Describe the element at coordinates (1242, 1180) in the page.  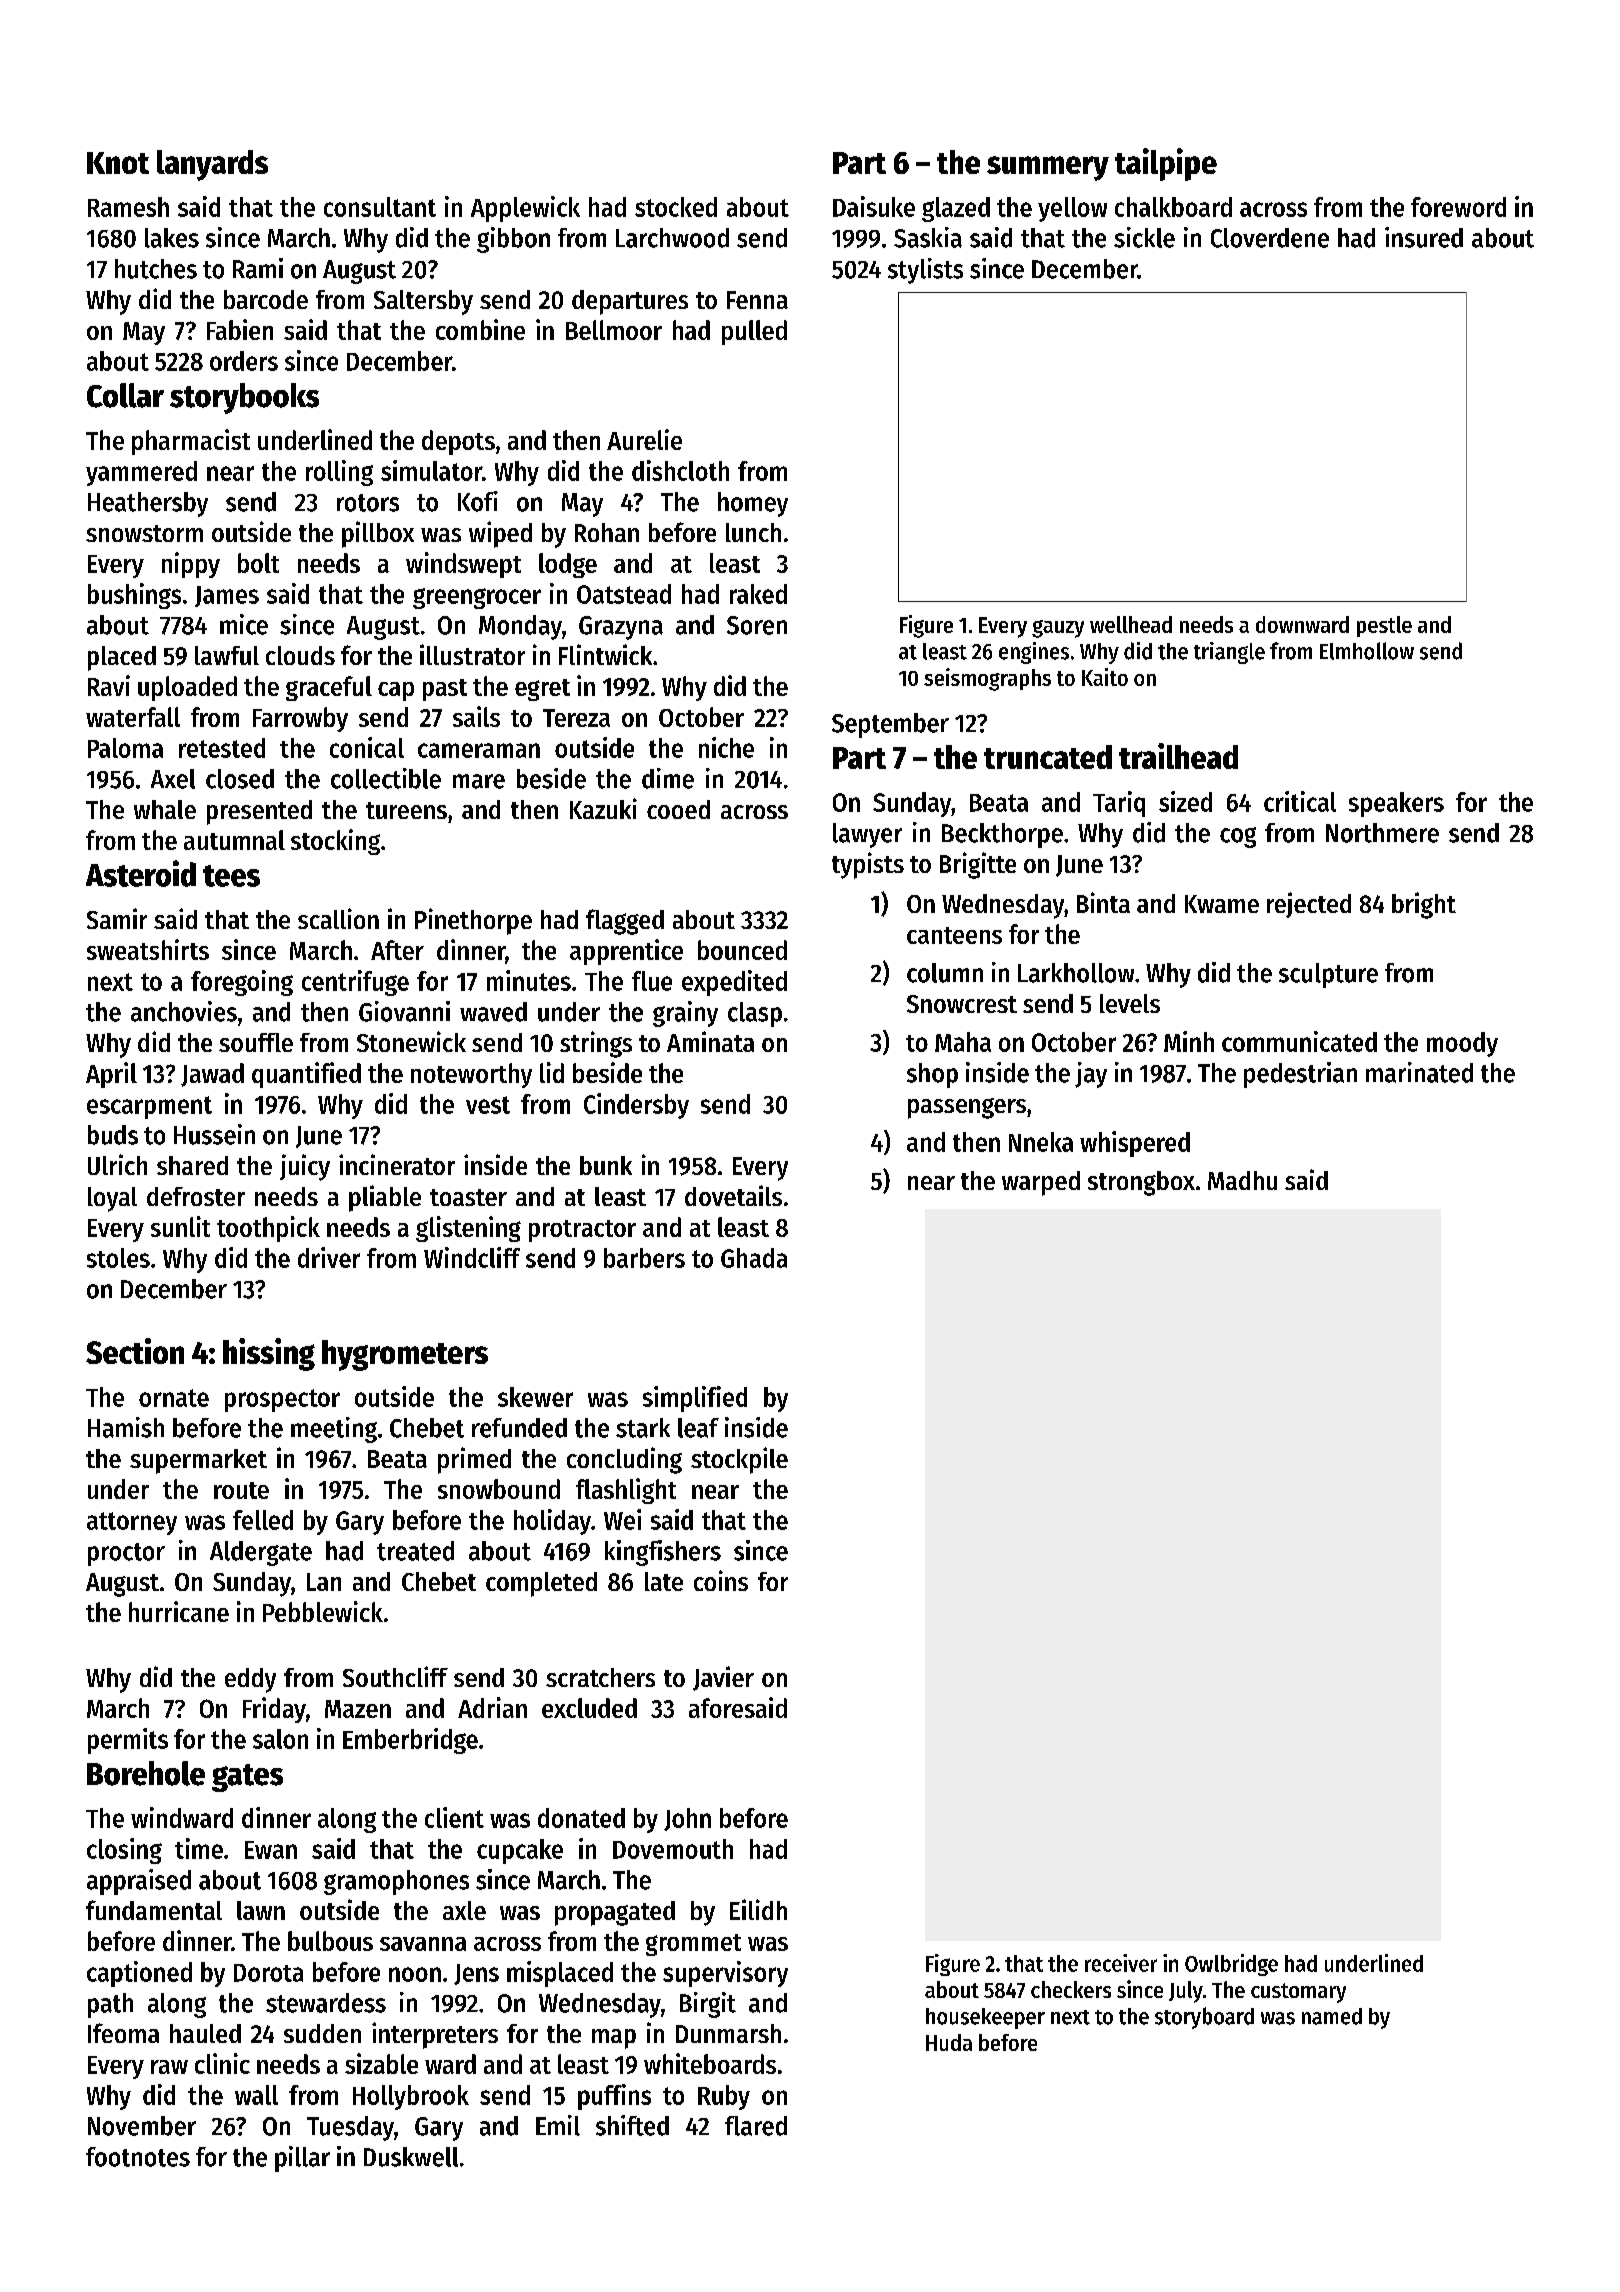
I see `Madhu` at that location.
